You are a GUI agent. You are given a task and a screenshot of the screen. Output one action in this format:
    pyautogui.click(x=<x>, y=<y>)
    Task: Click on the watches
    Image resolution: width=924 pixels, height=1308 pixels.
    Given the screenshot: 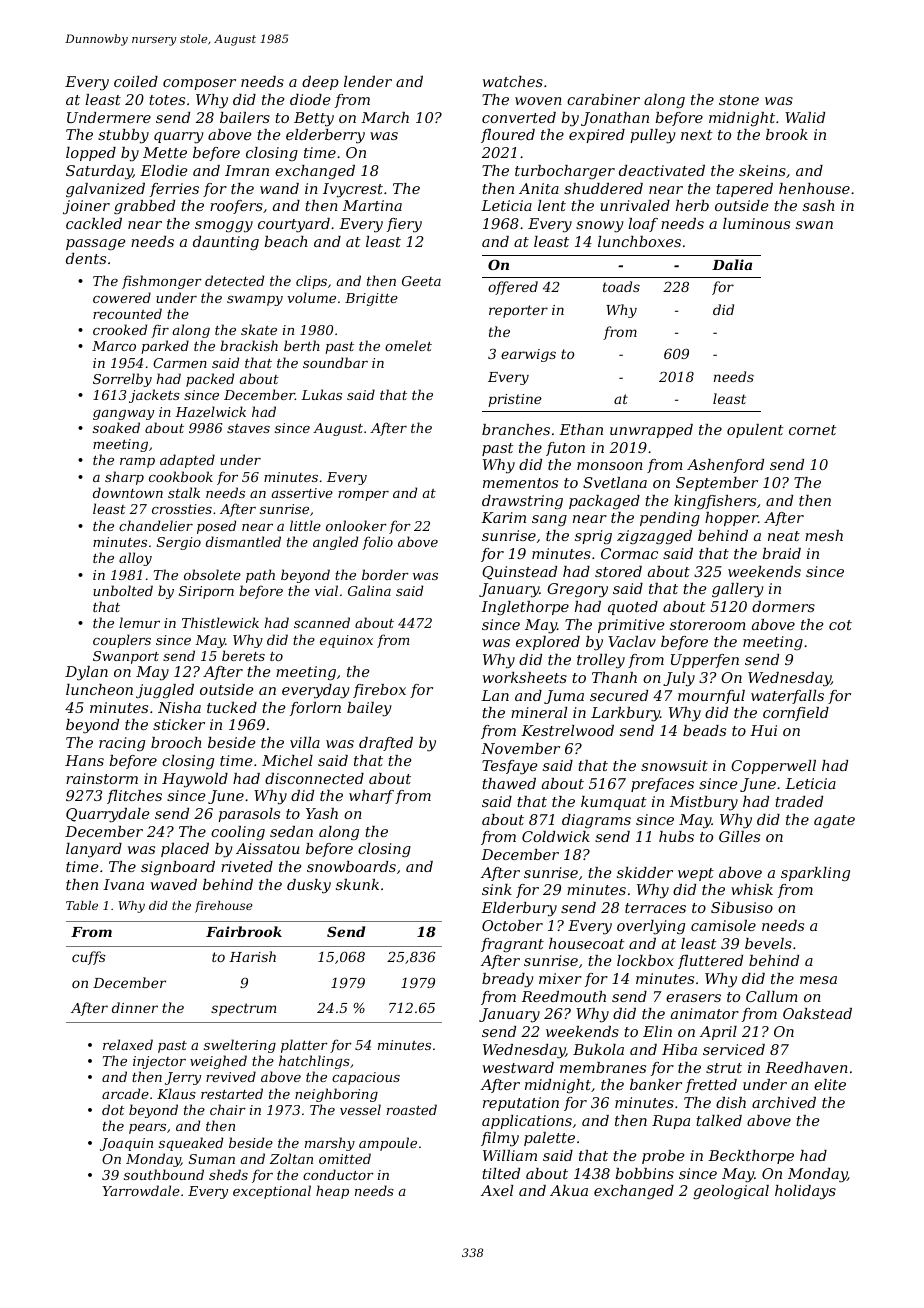 What is the action you would take?
    pyautogui.click(x=513, y=81)
